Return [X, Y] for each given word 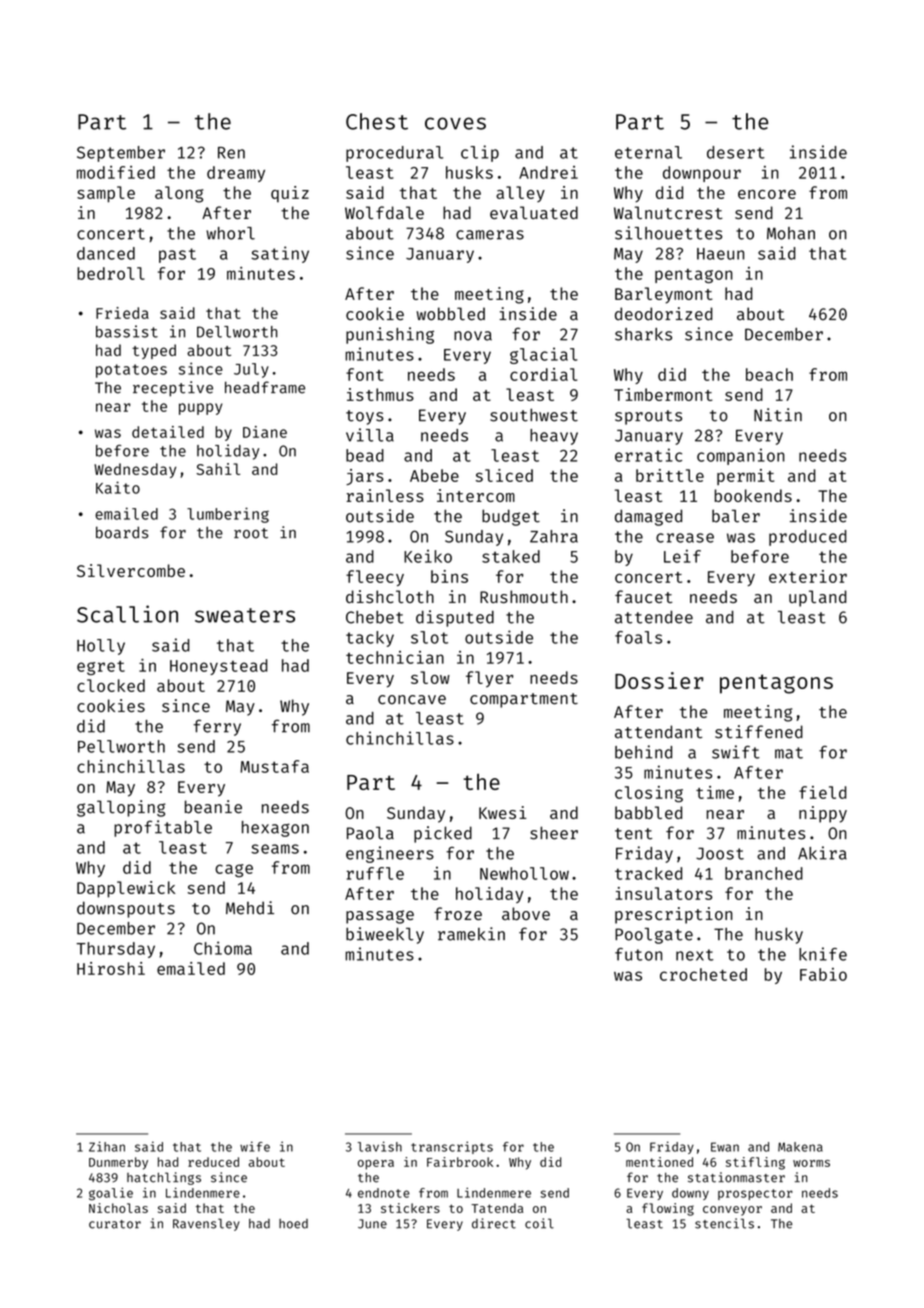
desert [736, 152]
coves [455, 123]
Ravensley [206, 1224]
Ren [231, 153]
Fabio [823, 974]
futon [638, 954]
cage [234, 871]
